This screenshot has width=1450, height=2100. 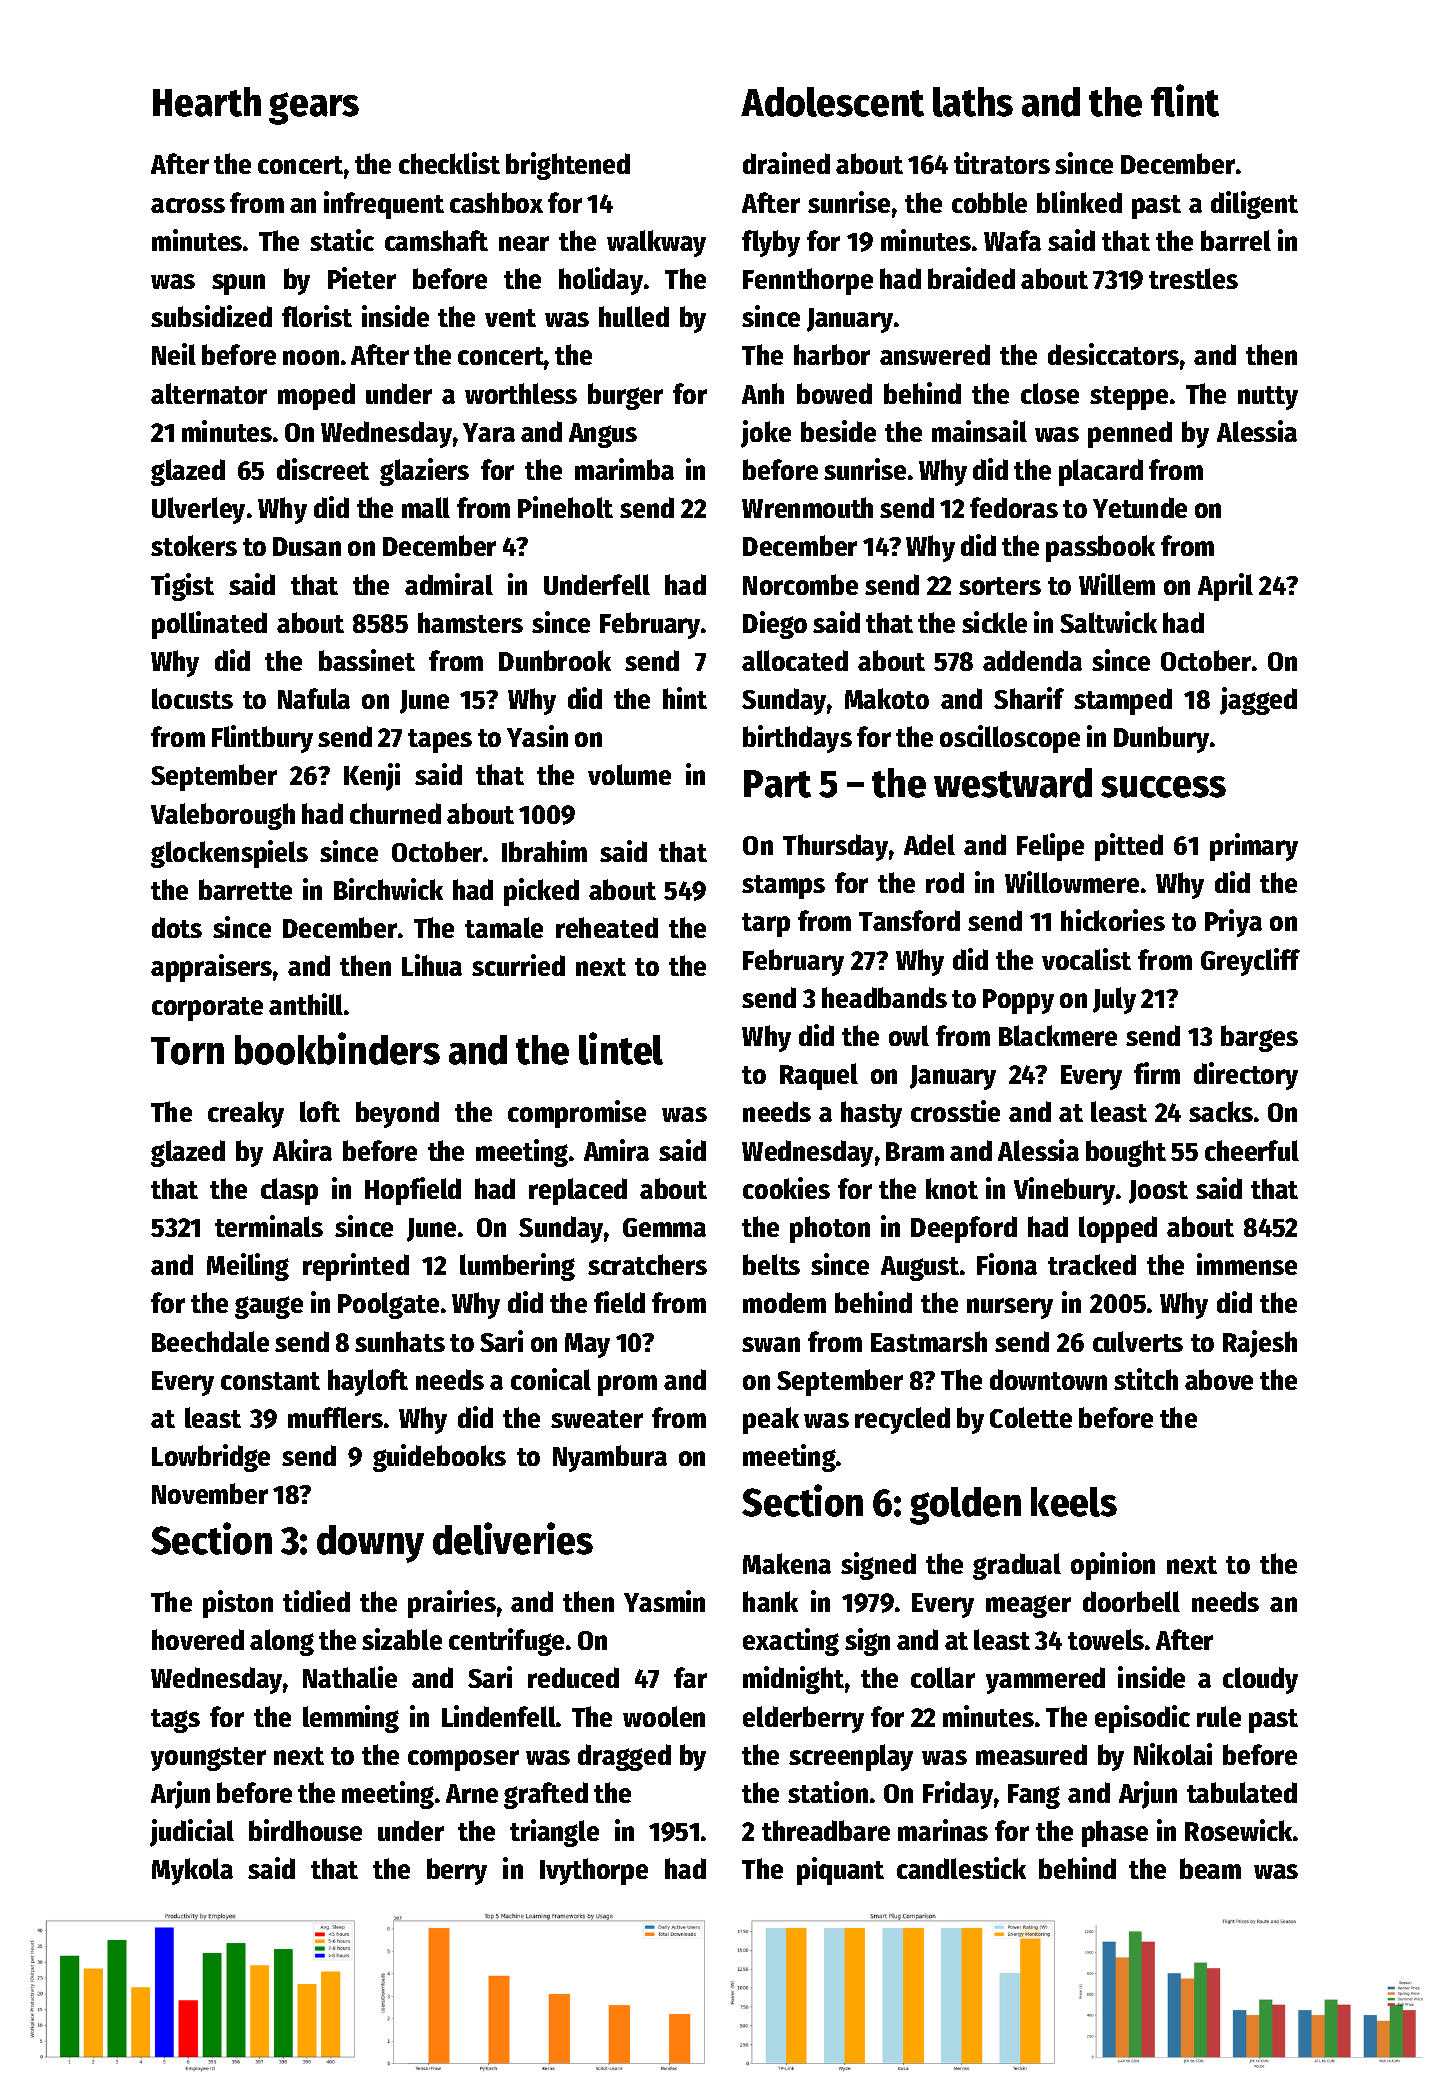 I want to click on Valeborough, so click(x=223, y=816).
